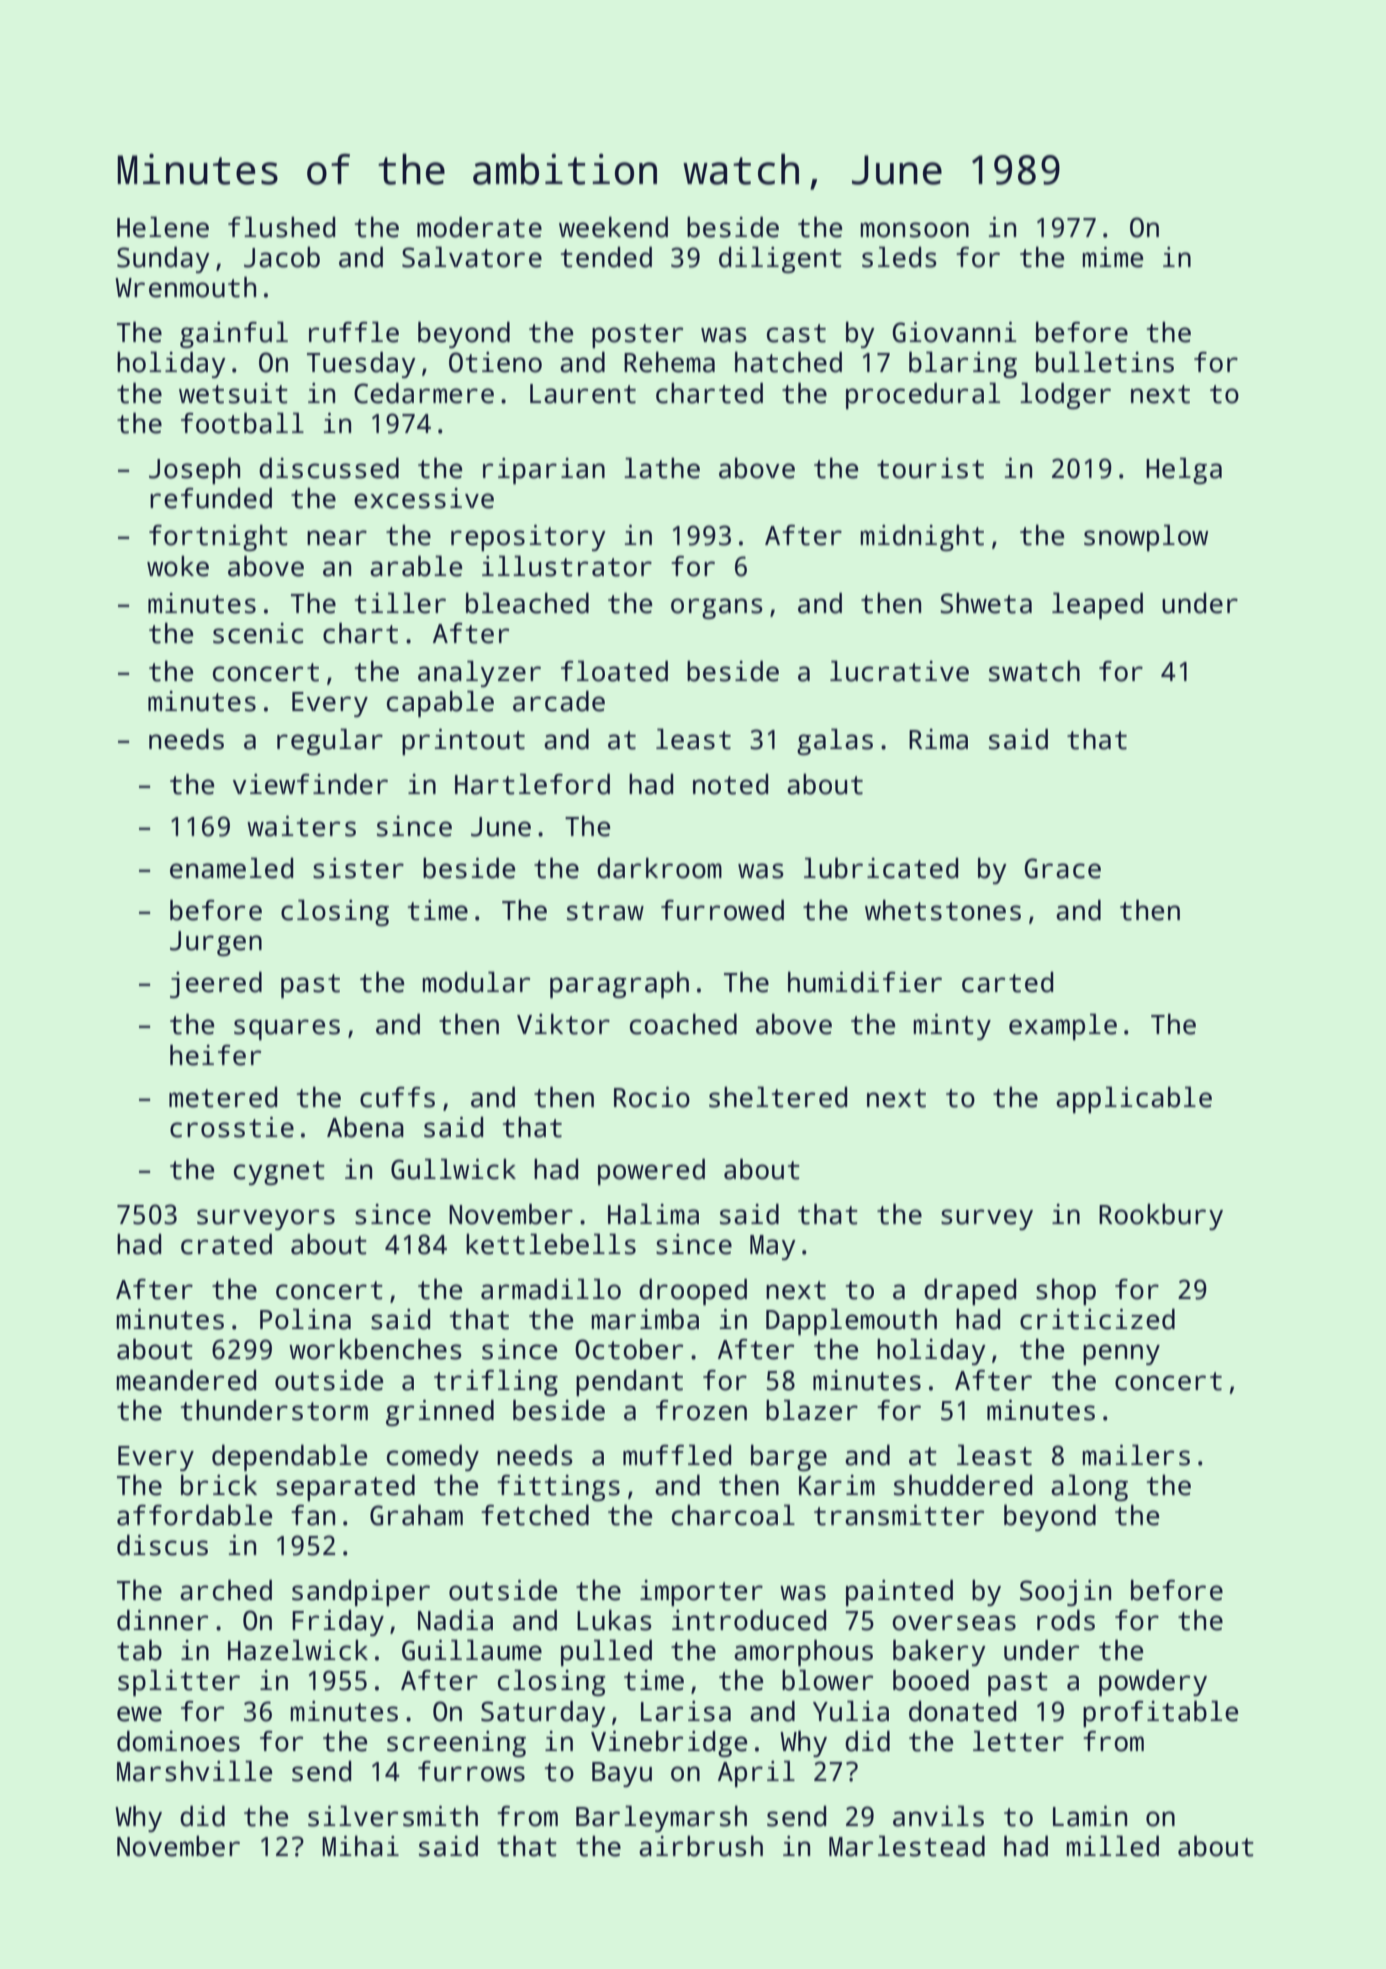  Describe the element at coordinates (629, 1349) in the document. I see `October` at that location.
